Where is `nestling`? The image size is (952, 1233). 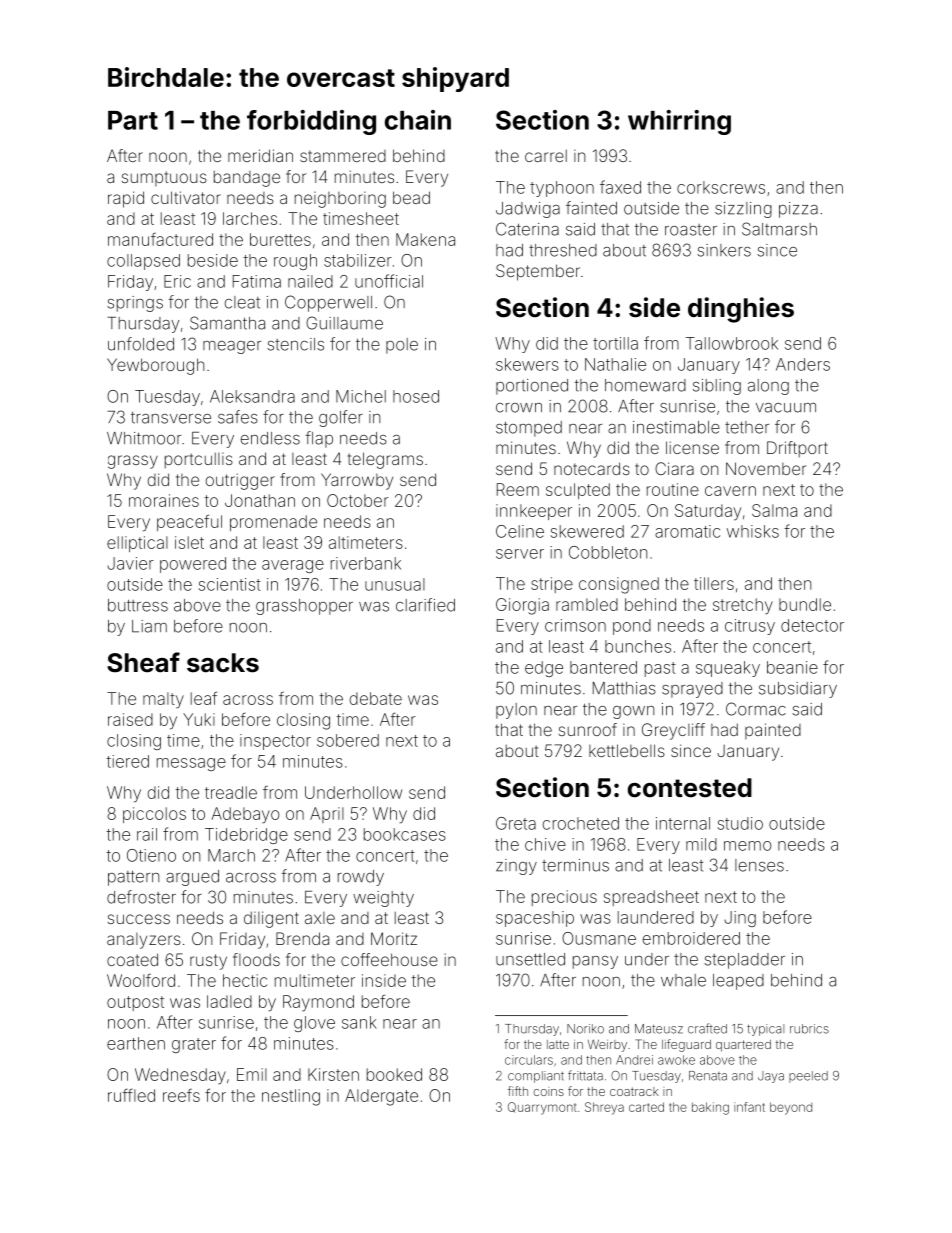 nestling is located at coordinates (291, 1097).
